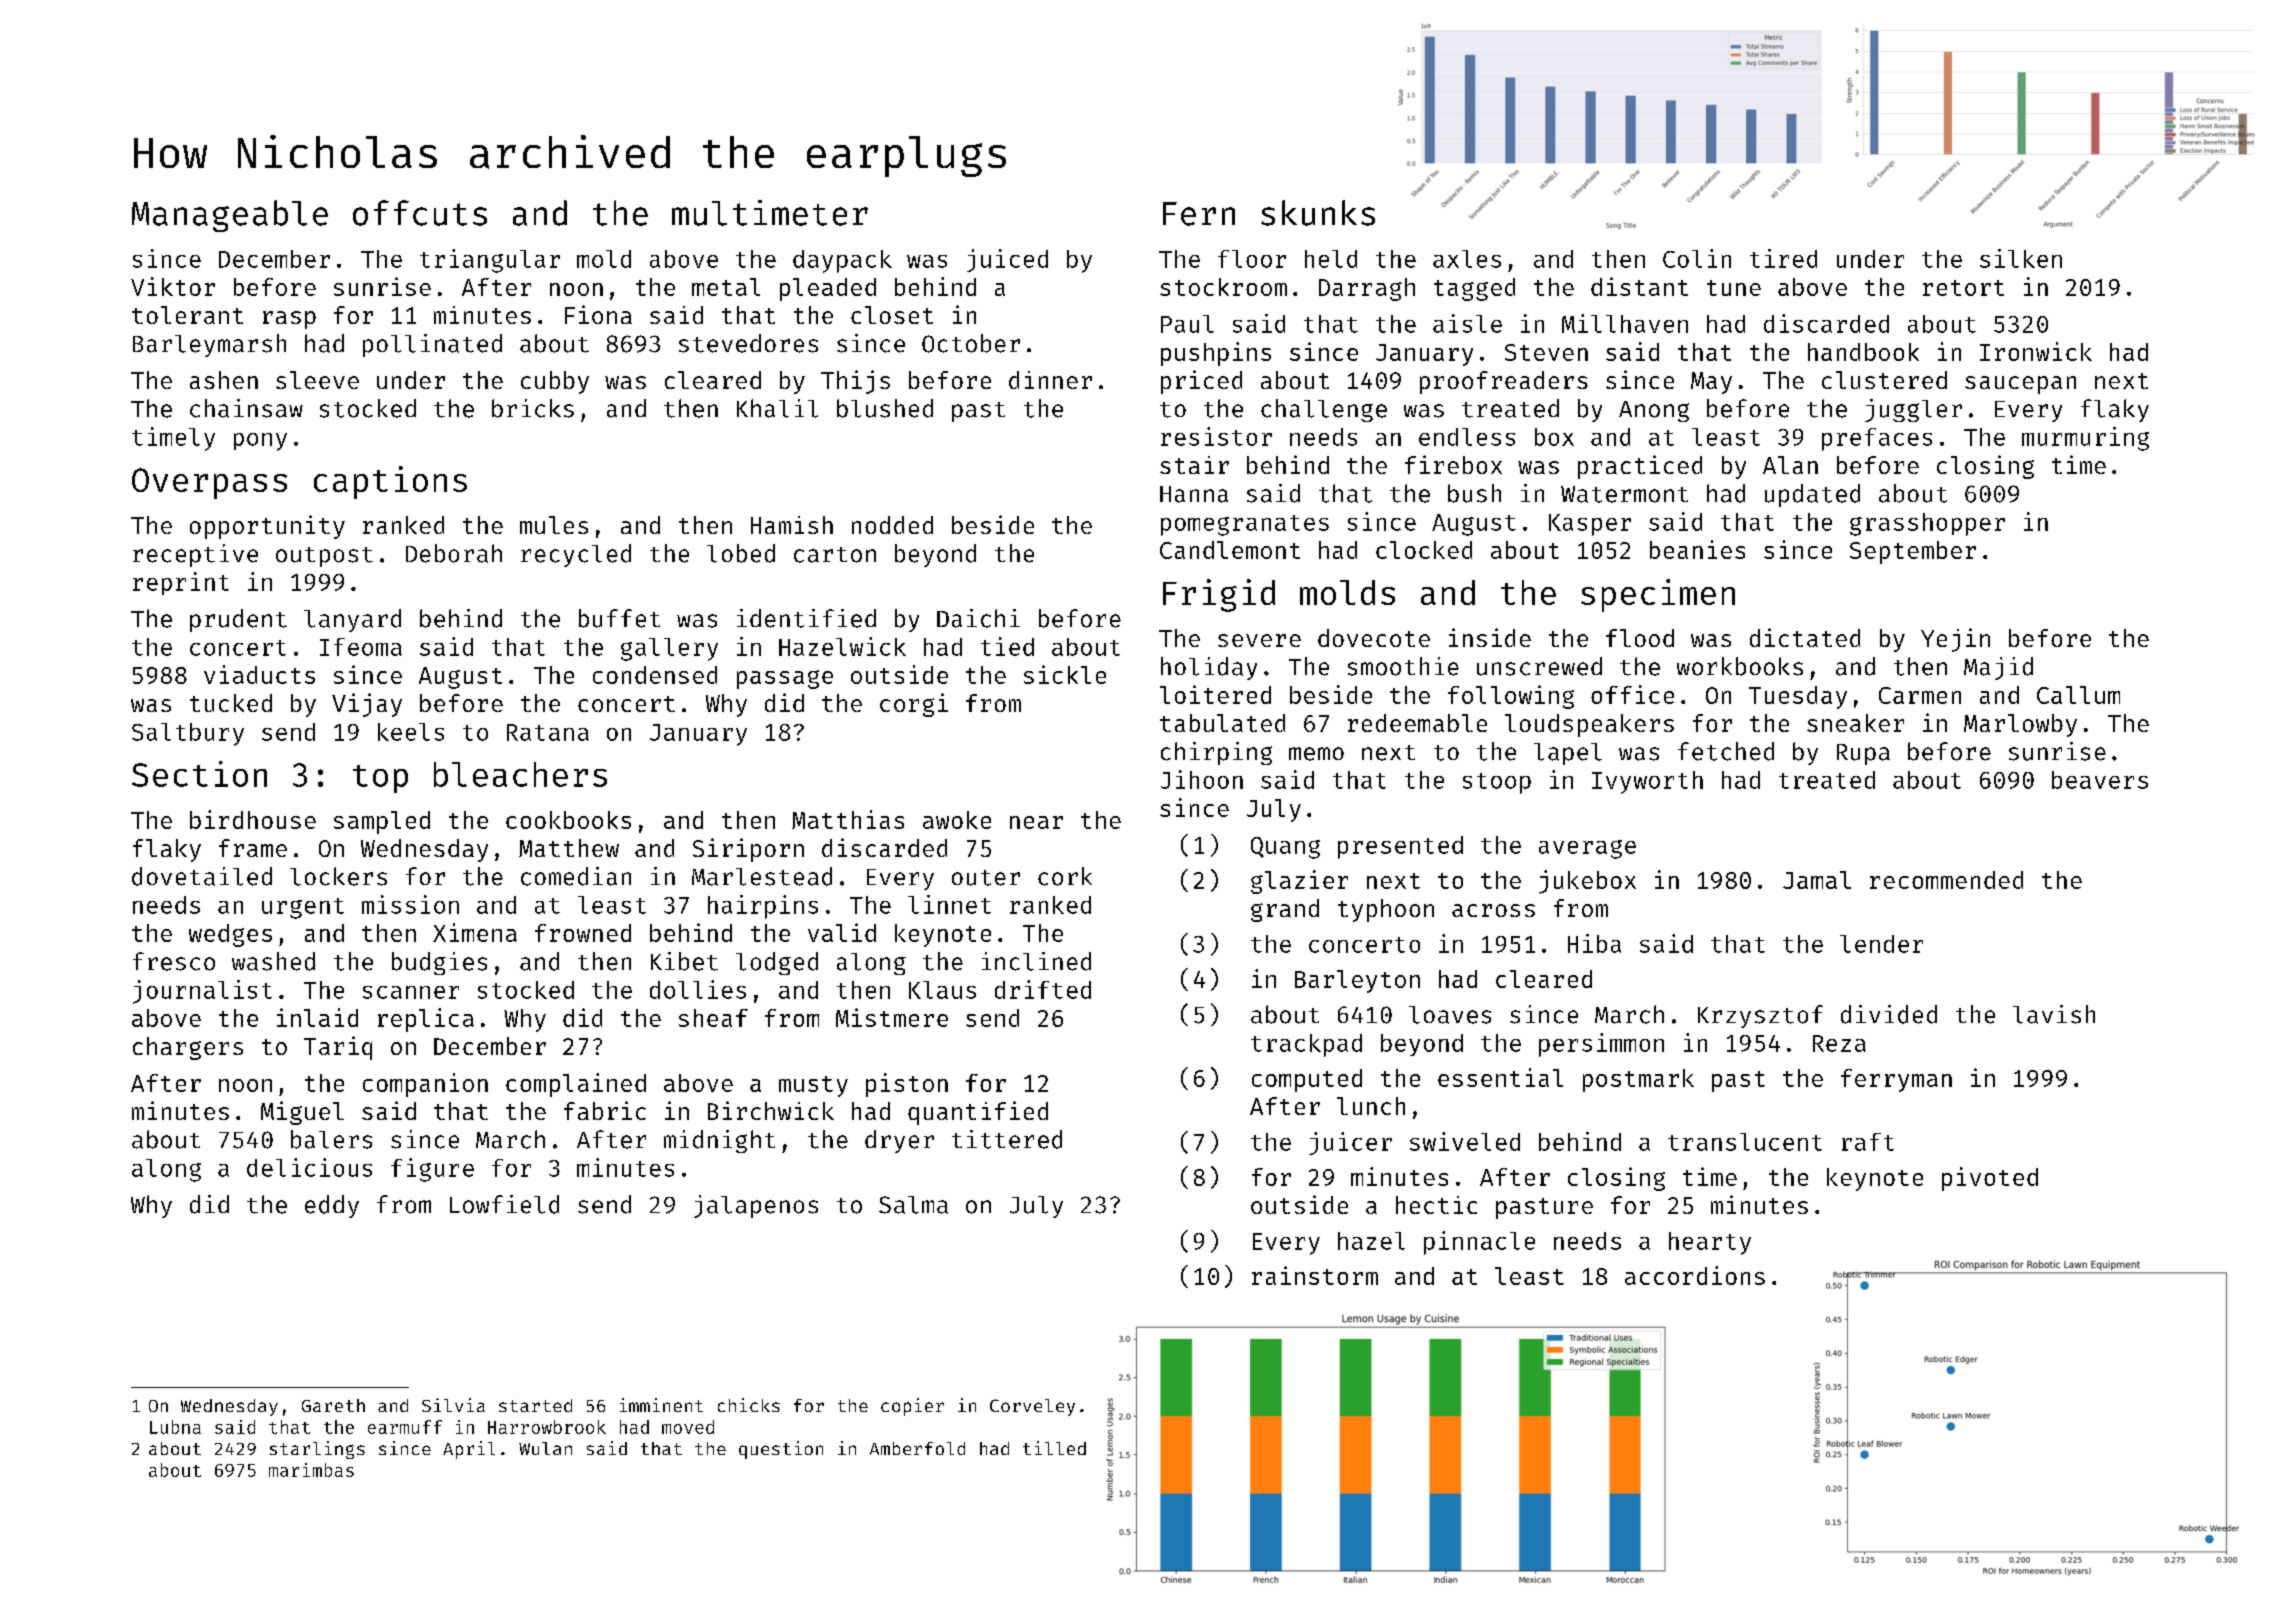 The height and width of the screenshot is (1614, 2282). I want to click on bricks, so click(533, 408).
